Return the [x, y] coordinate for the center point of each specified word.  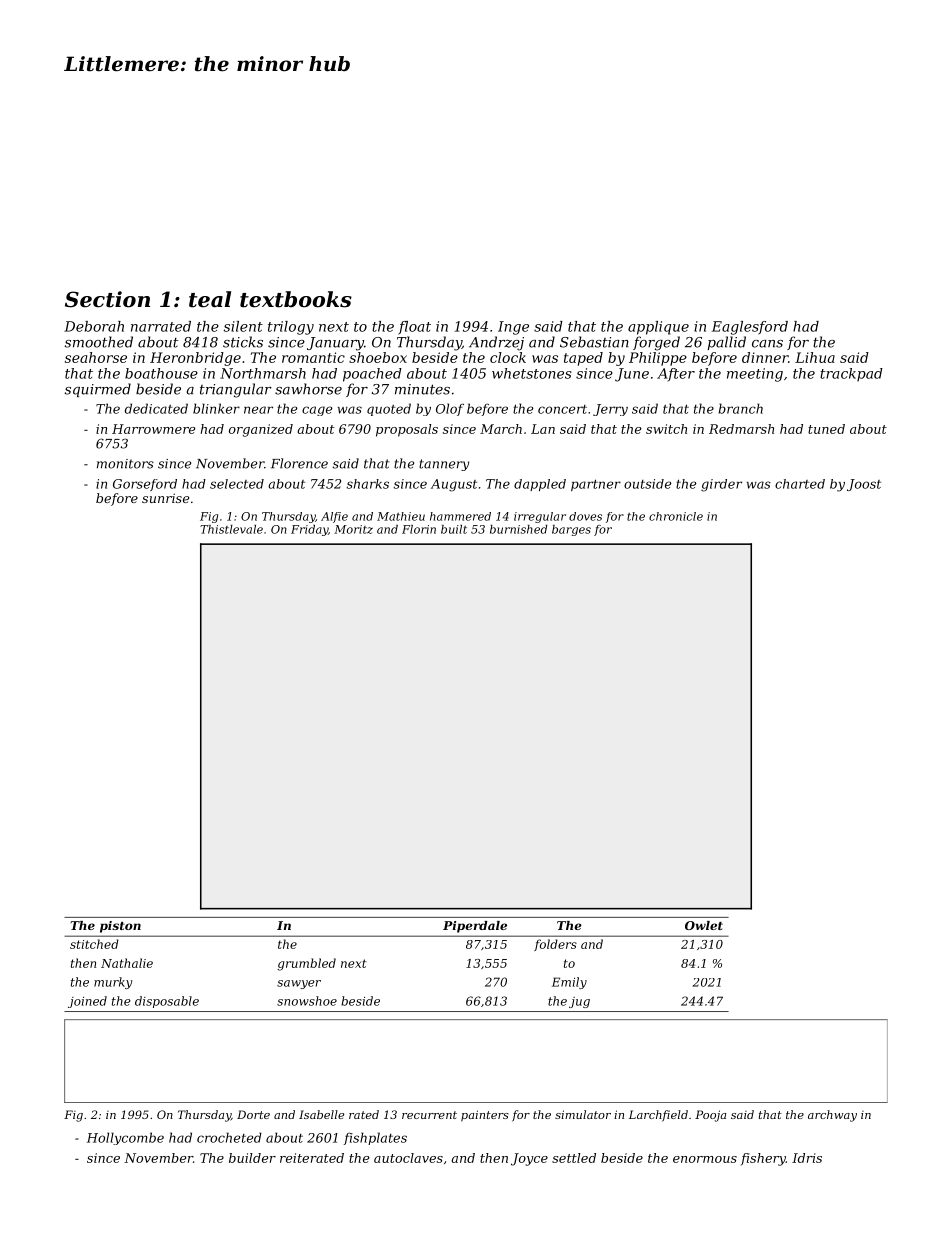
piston [120, 927]
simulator [583, 1114]
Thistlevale [231, 529]
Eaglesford [750, 328]
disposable [167, 1002]
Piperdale [475, 927]
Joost [864, 485]
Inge [513, 328]
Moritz [353, 529]
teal [210, 299]
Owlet [704, 925]
